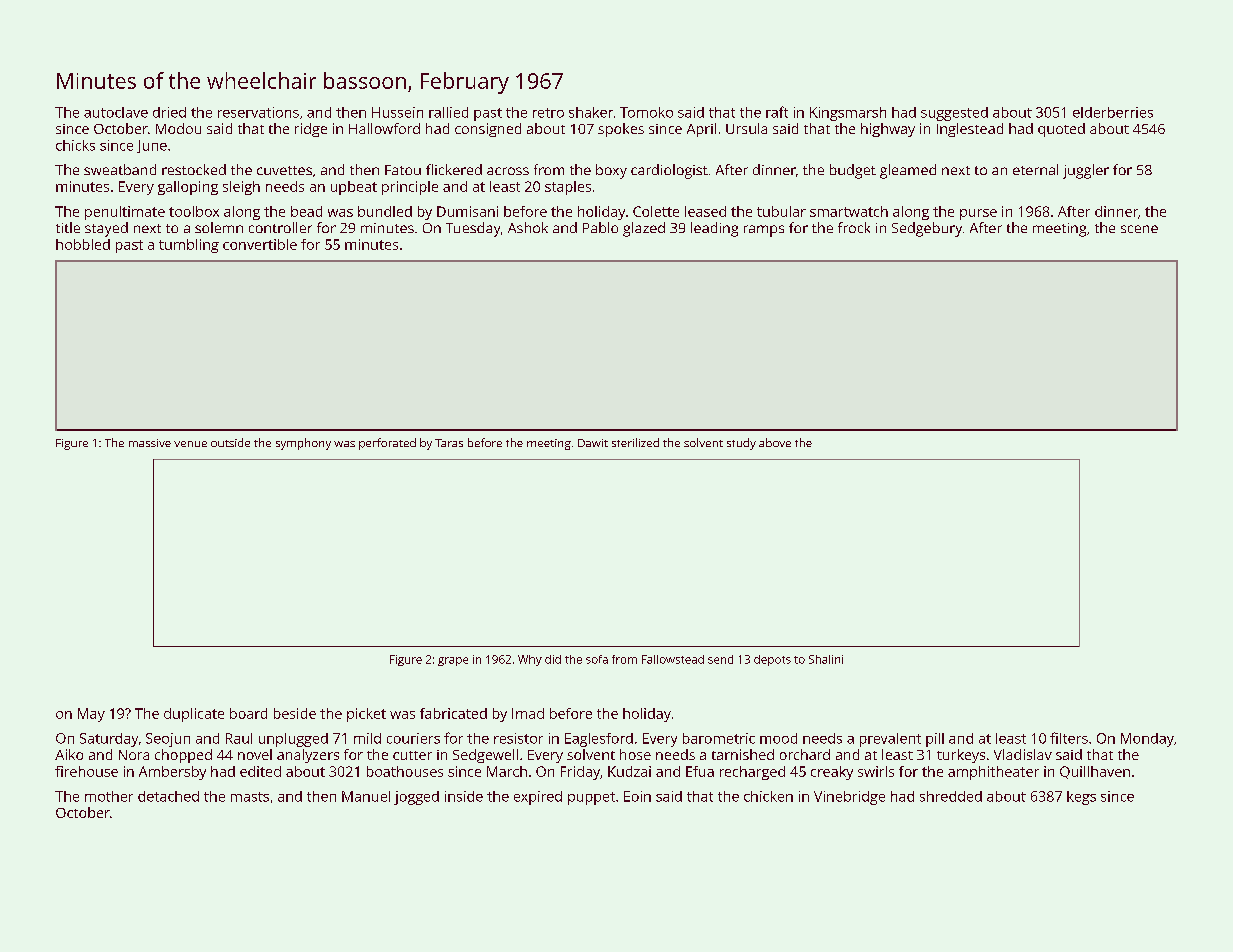  Describe the element at coordinates (250, 797) in the image. I see `masts` at that location.
